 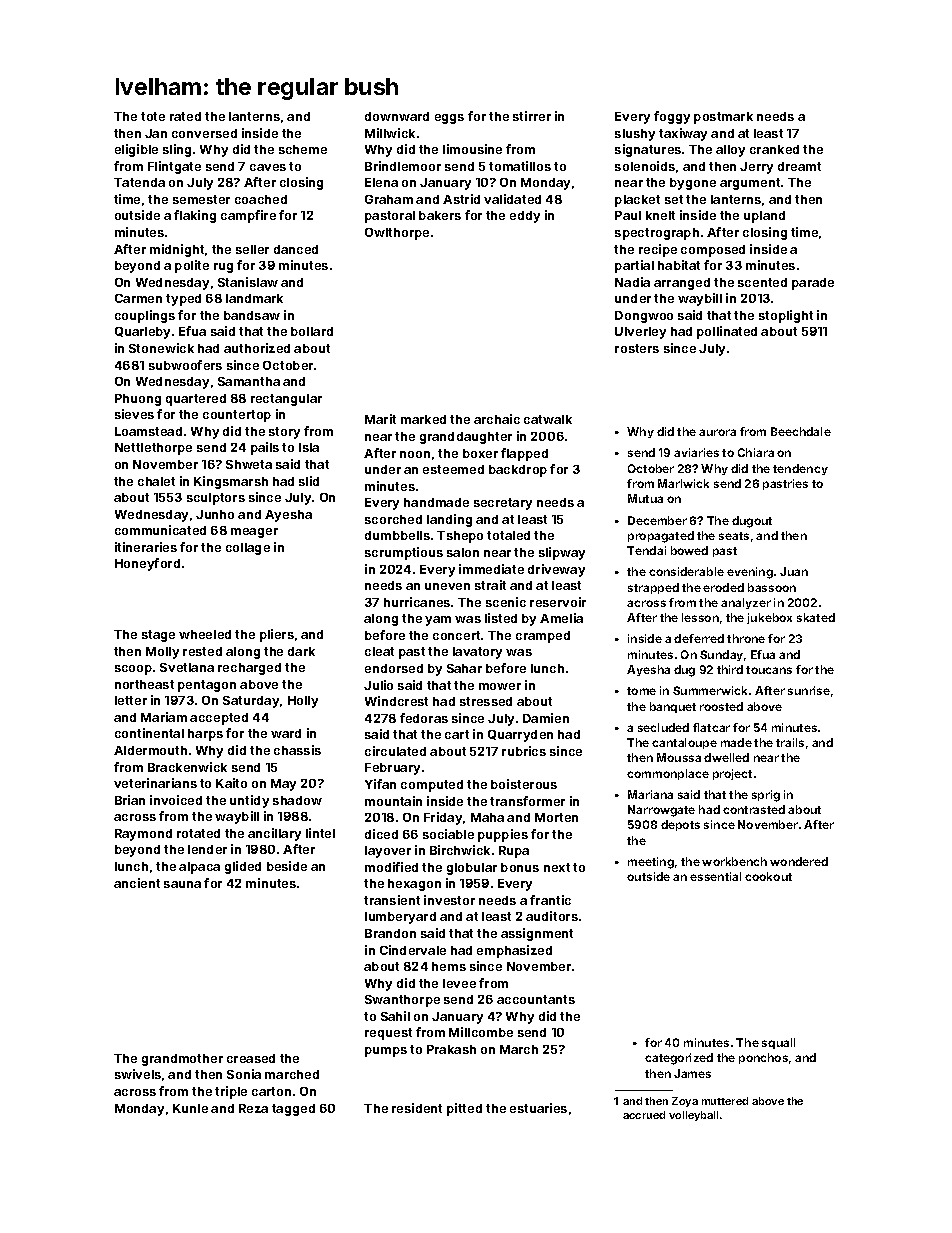 What do you see at coordinates (700, 617) in the screenshot?
I see `lesson` at bounding box center [700, 617].
